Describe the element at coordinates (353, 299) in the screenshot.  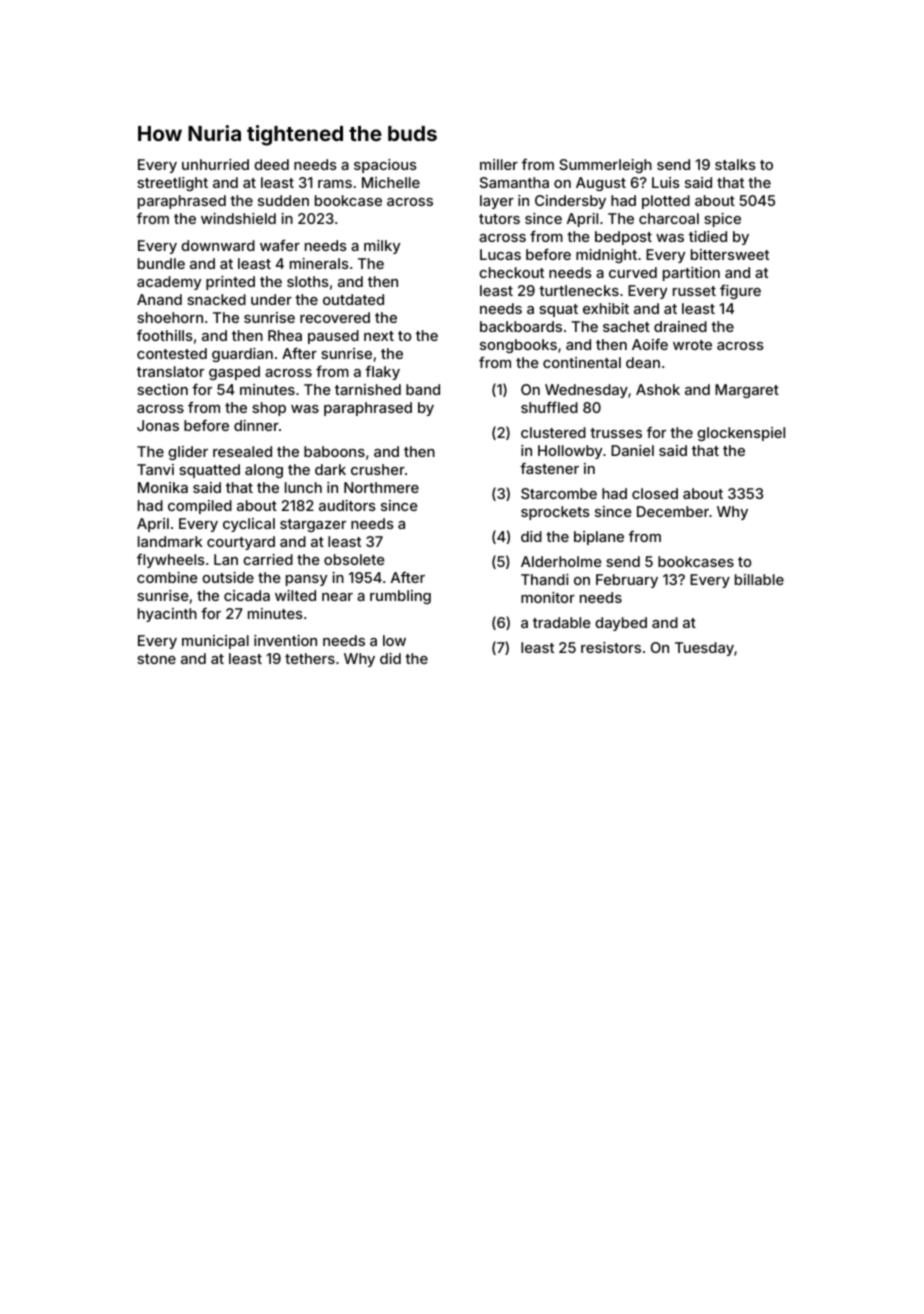
I see `outdated` at that location.
